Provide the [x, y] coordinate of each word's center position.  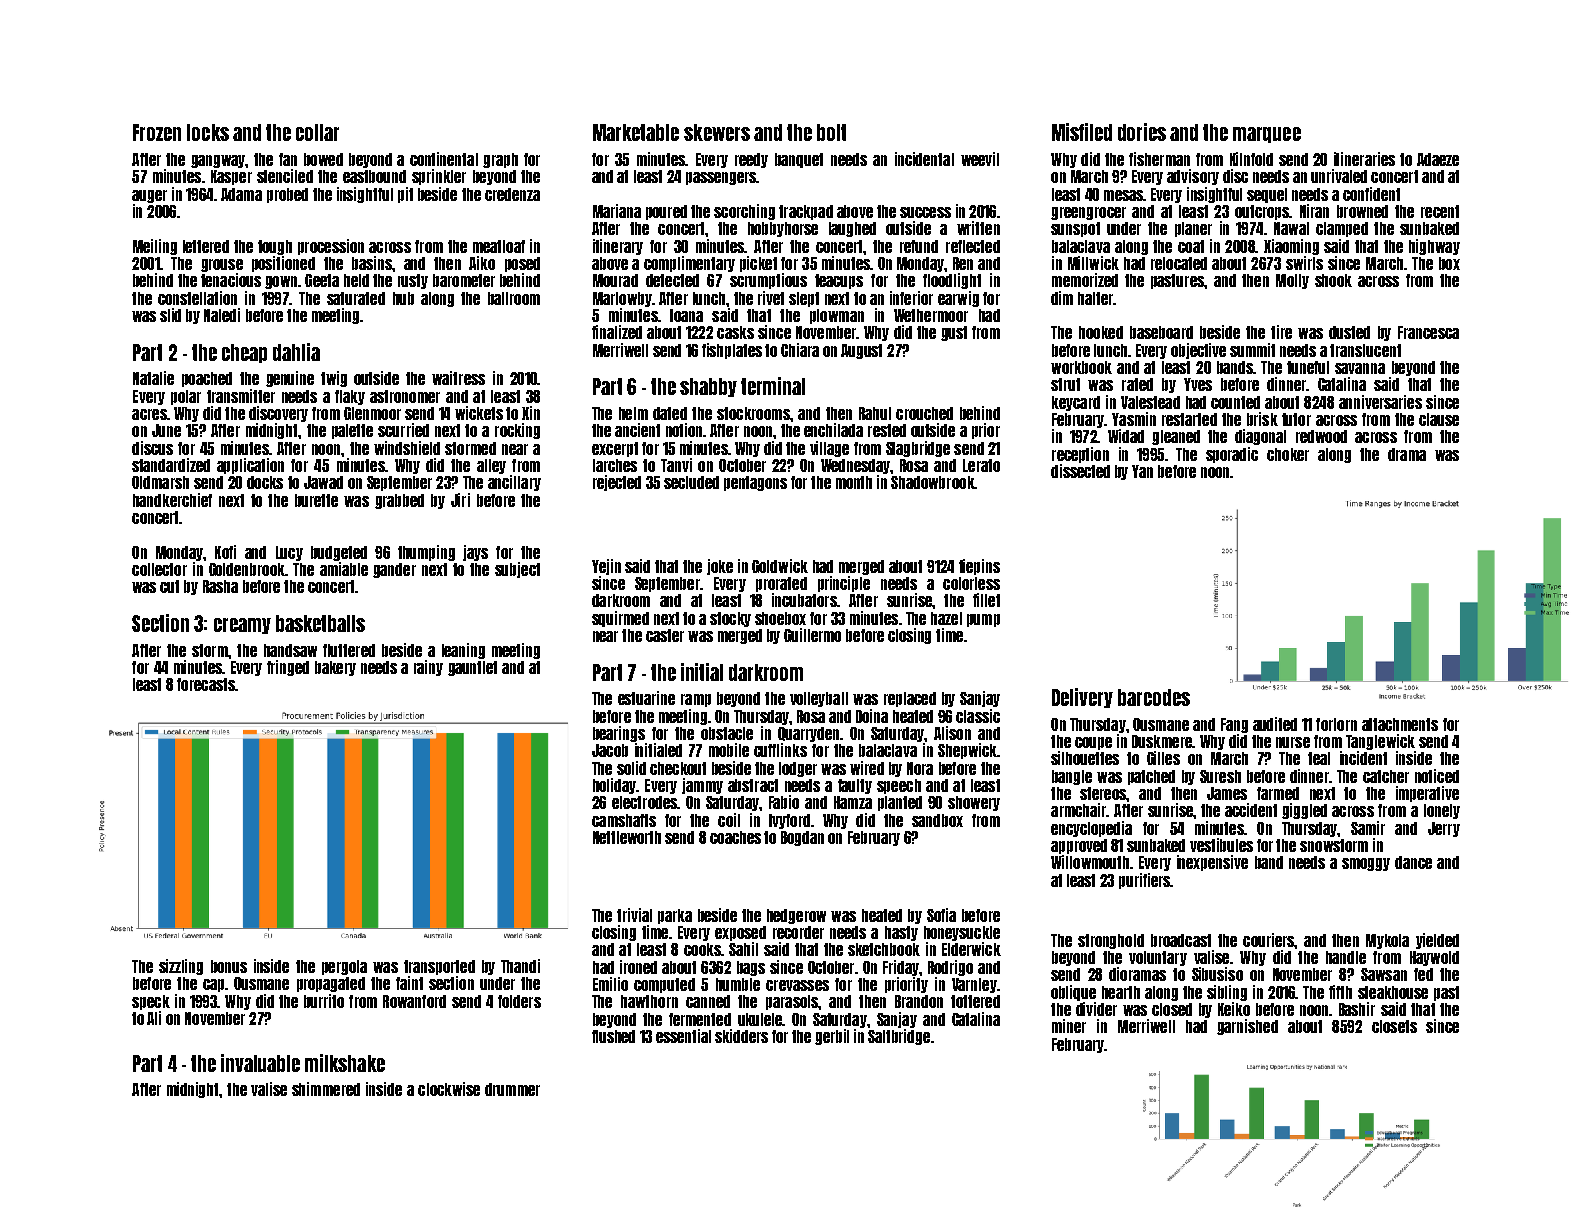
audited [1275, 724]
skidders [741, 1036]
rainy [428, 668]
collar [317, 132]
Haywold [1434, 958]
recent [1440, 211]
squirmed [620, 619]
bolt [831, 132]
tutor [1296, 419]
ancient [637, 430]
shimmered [326, 1089]
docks [265, 482]
